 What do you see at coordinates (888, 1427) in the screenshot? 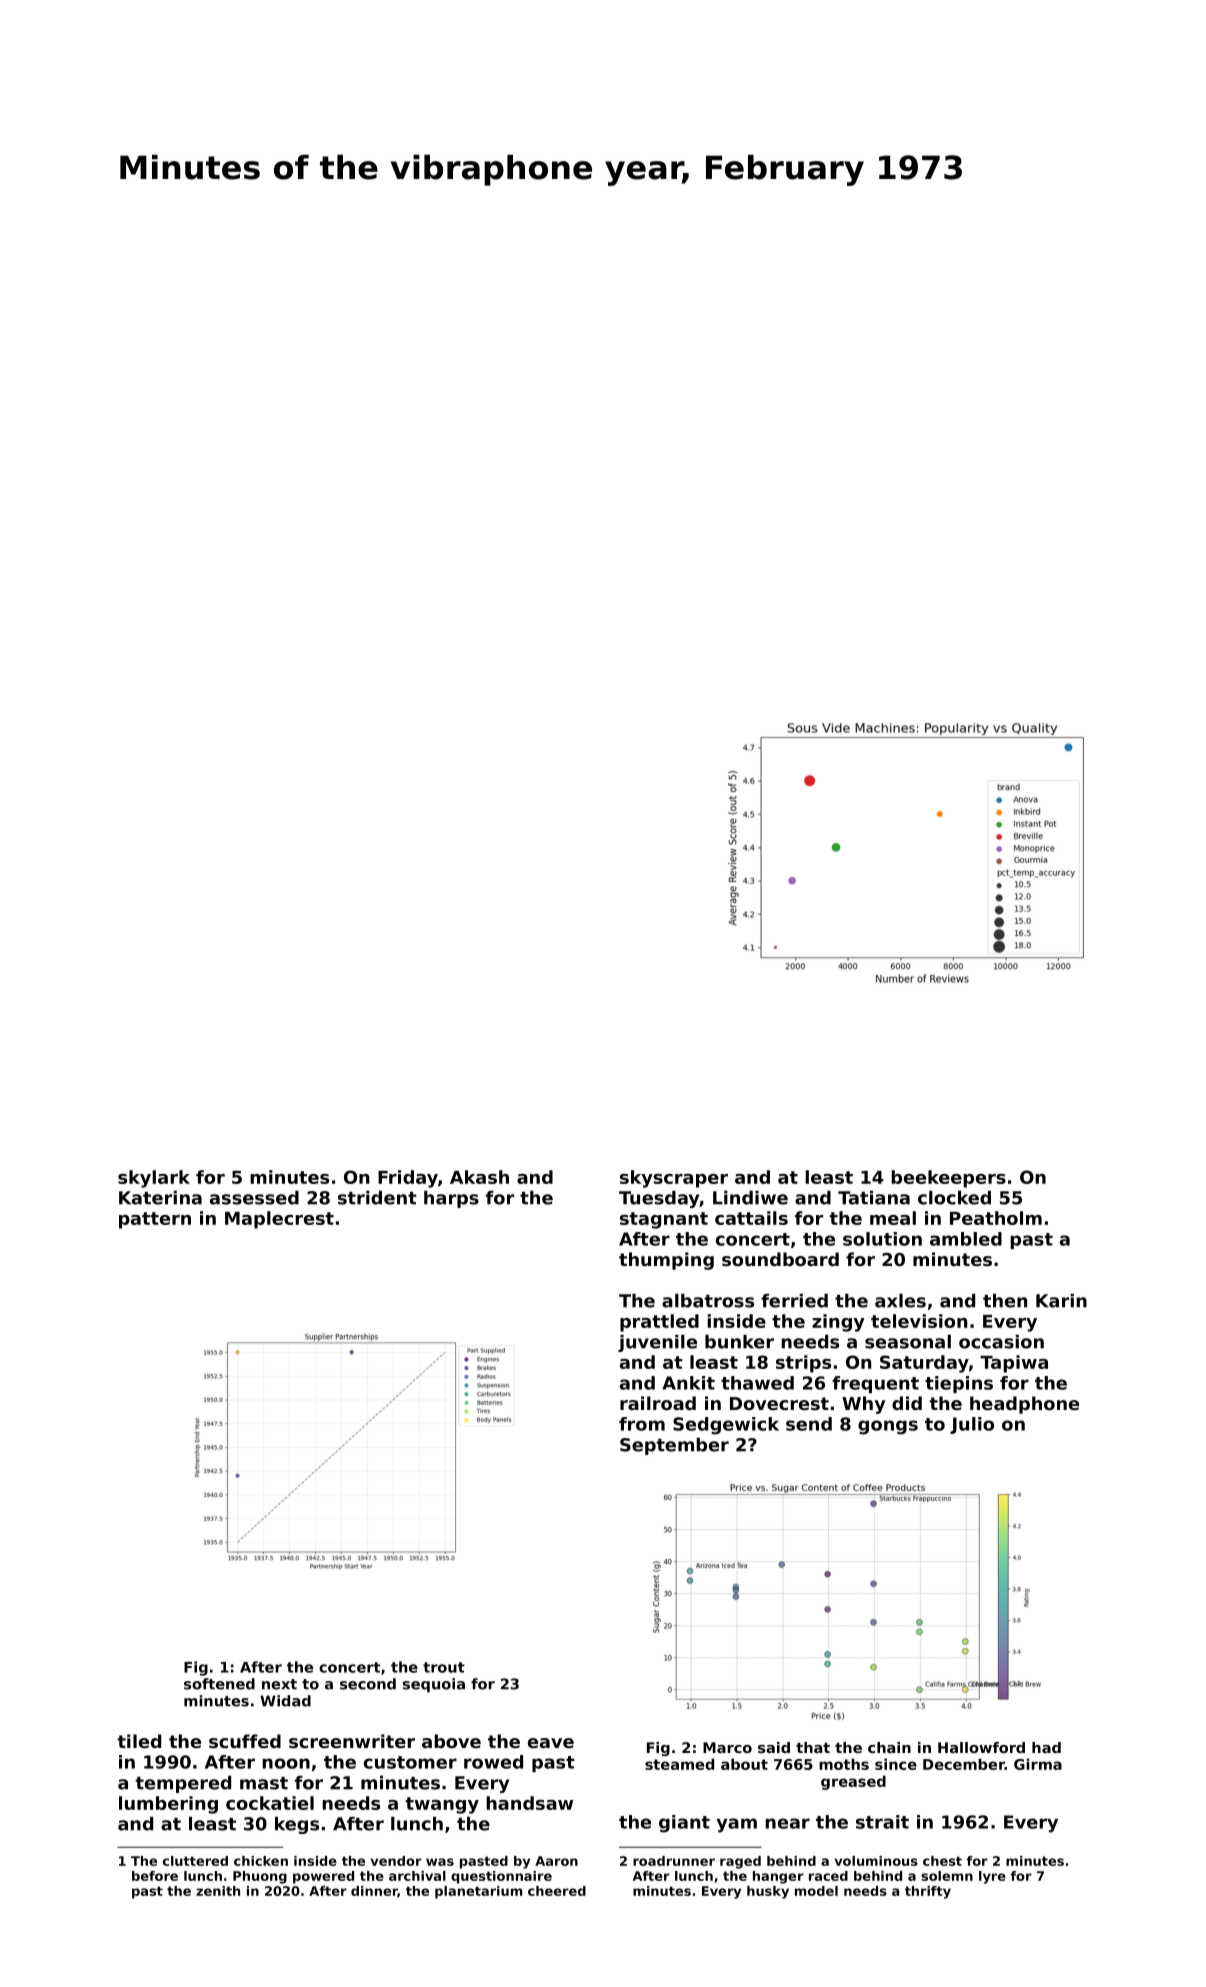
I see `gongs` at bounding box center [888, 1427].
